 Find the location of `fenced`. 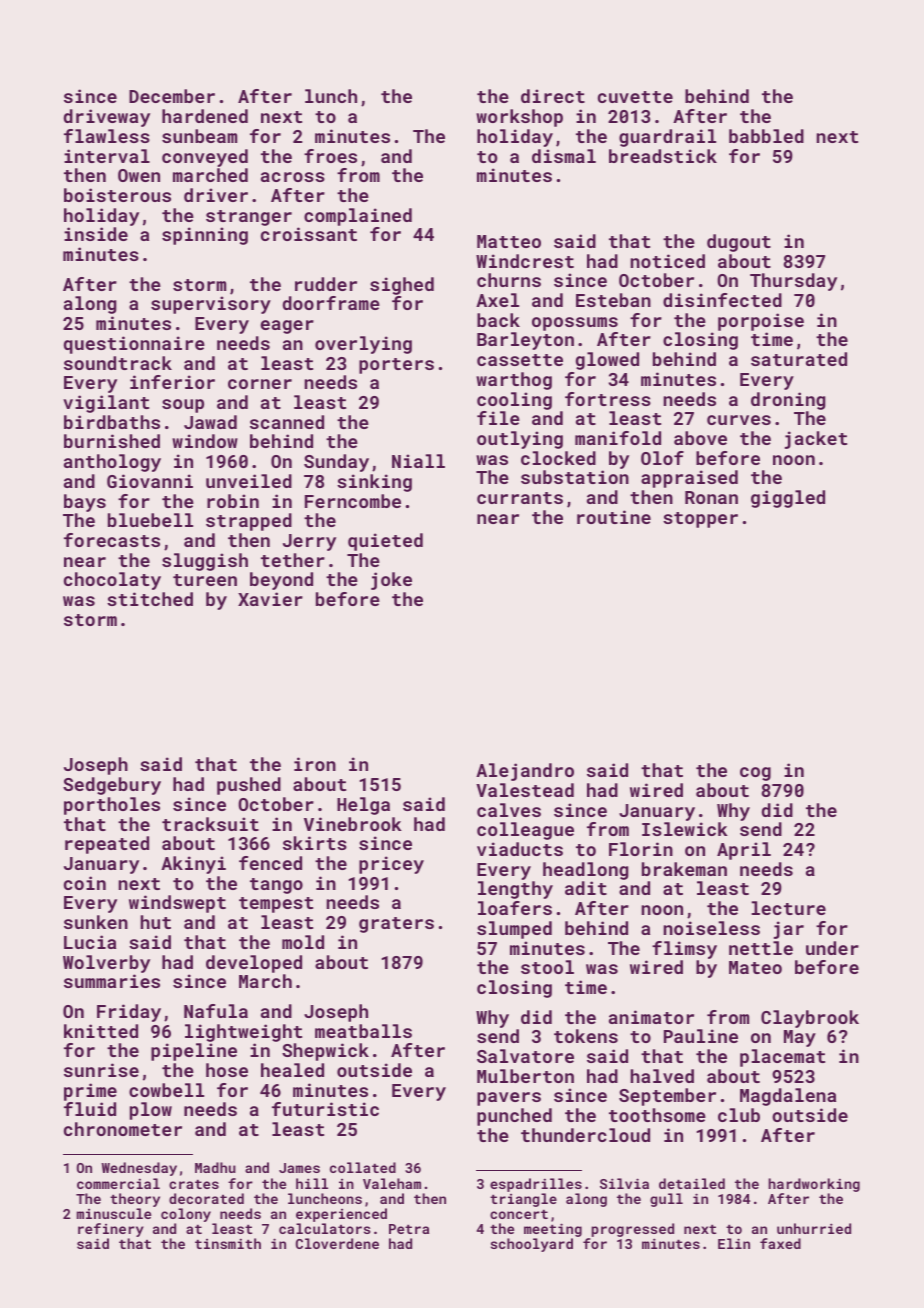

fenced is located at coordinates (270, 863).
